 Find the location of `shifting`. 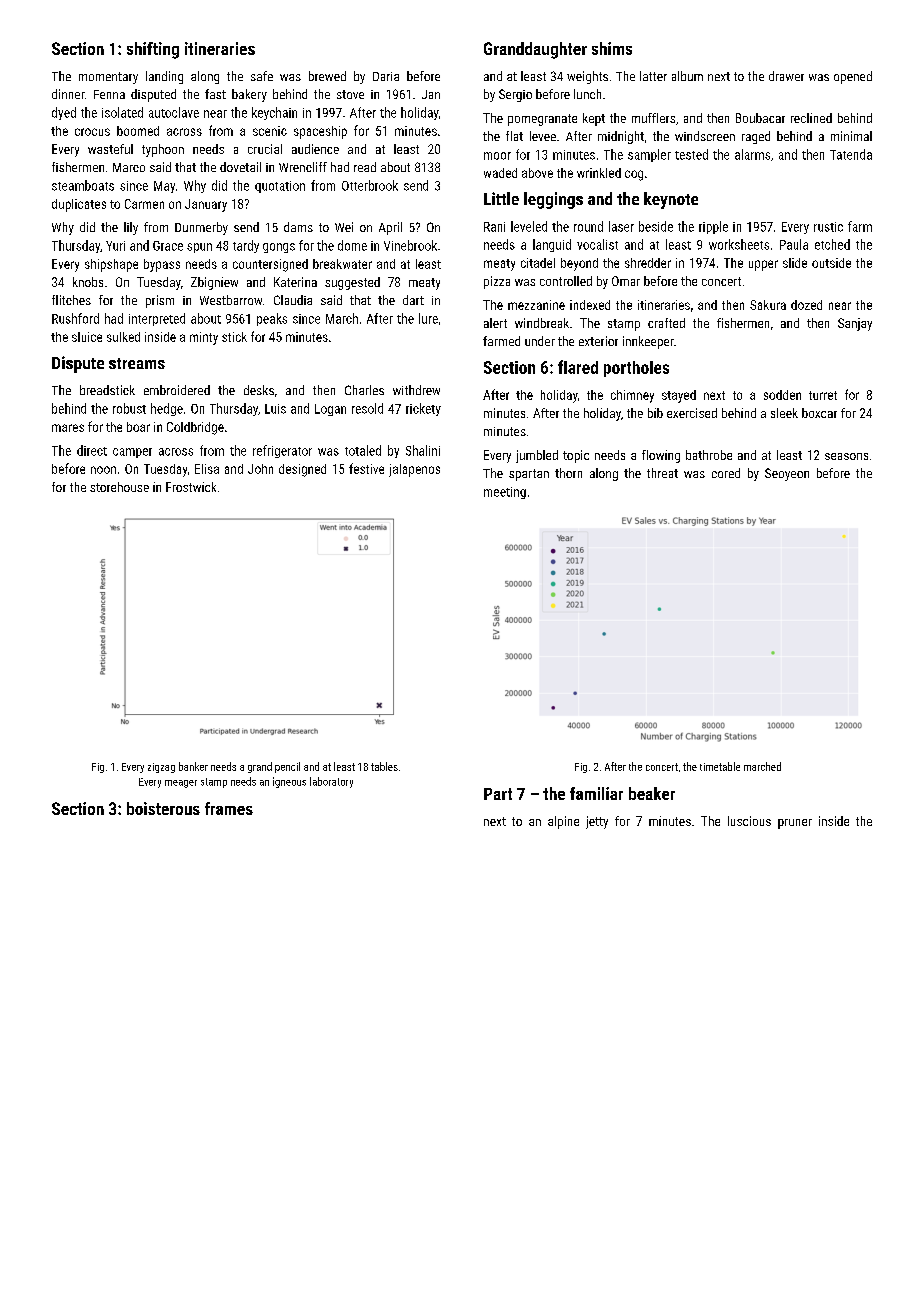

shifting is located at coordinates (153, 50).
